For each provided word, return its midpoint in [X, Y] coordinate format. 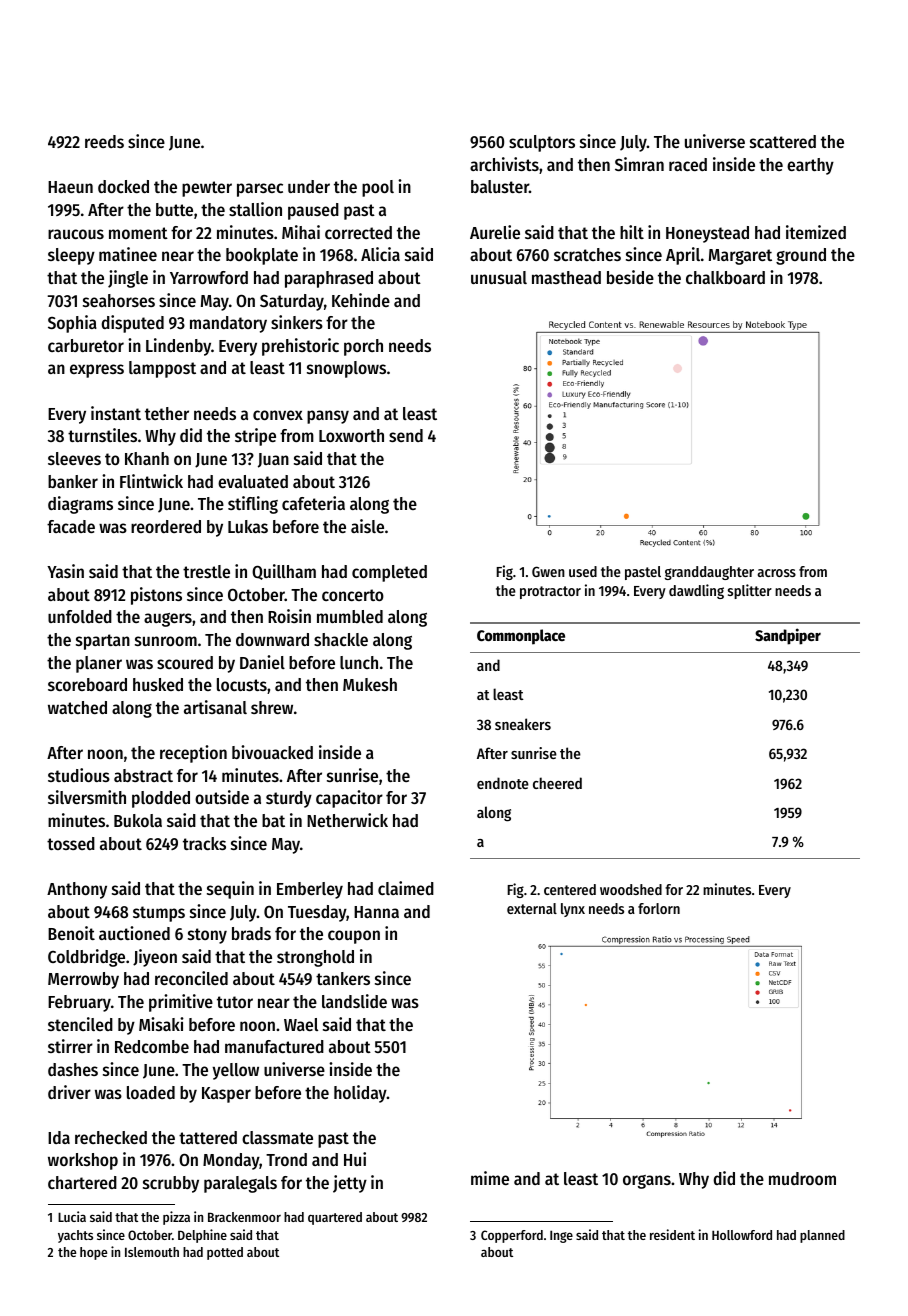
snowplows [346, 369]
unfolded [80, 616]
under [309, 186]
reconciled [191, 978]
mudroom [802, 1178]
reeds [104, 141]
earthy [810, 166]
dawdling [696, 591]
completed [389, 573]
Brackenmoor [244, 1217]
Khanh [147, 458]
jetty [350, 1184]
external [532, 908]
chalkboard [725, 277]
